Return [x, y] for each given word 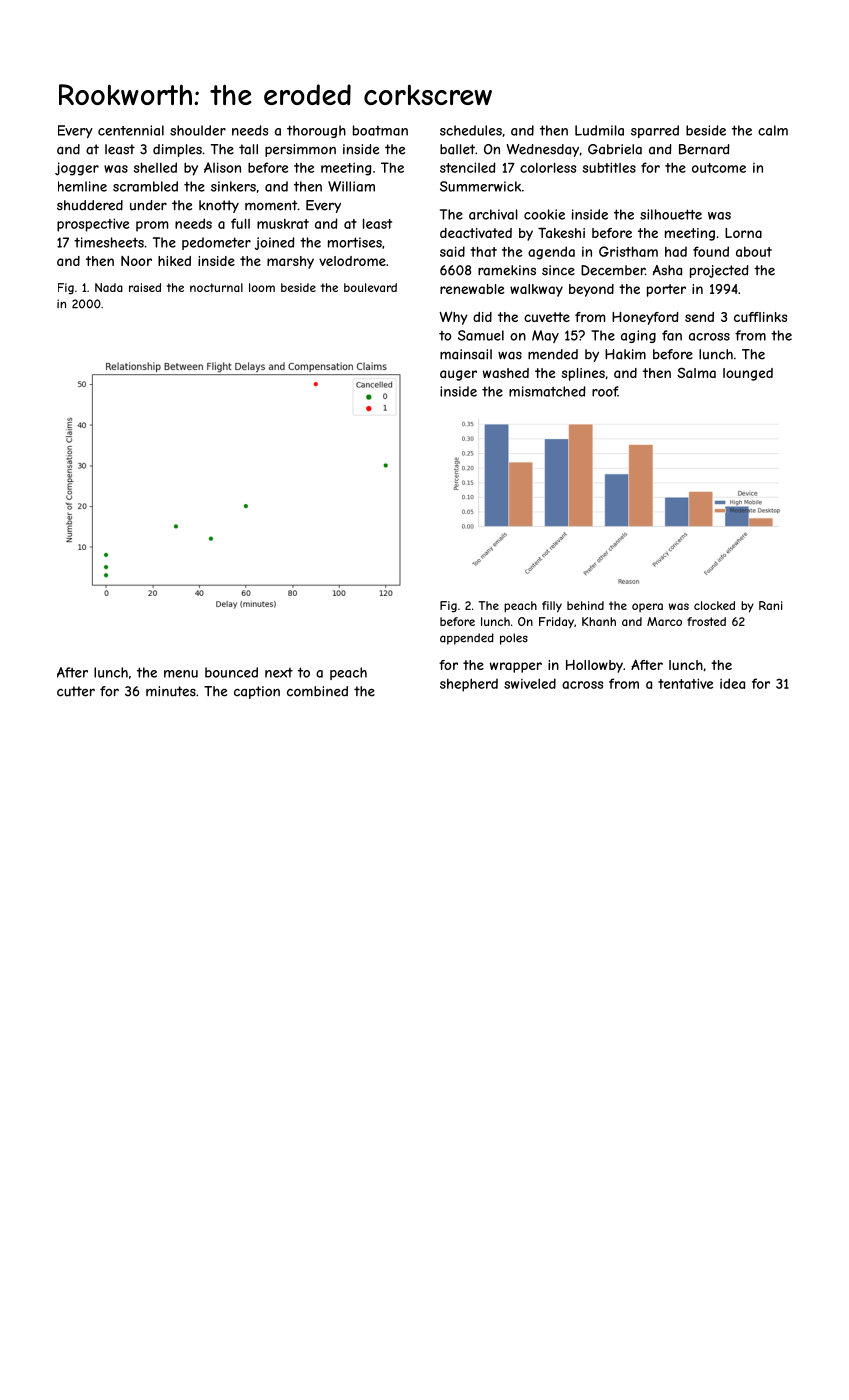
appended [467, 639]
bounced [231, 672]
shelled [155, 167]
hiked [174, 261]
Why [453, 318]
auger [458, 375]
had [676, 251]
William [351, 186]
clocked [714, 605]
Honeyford [645, 318]
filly [552, 607]
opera [647, 607]
